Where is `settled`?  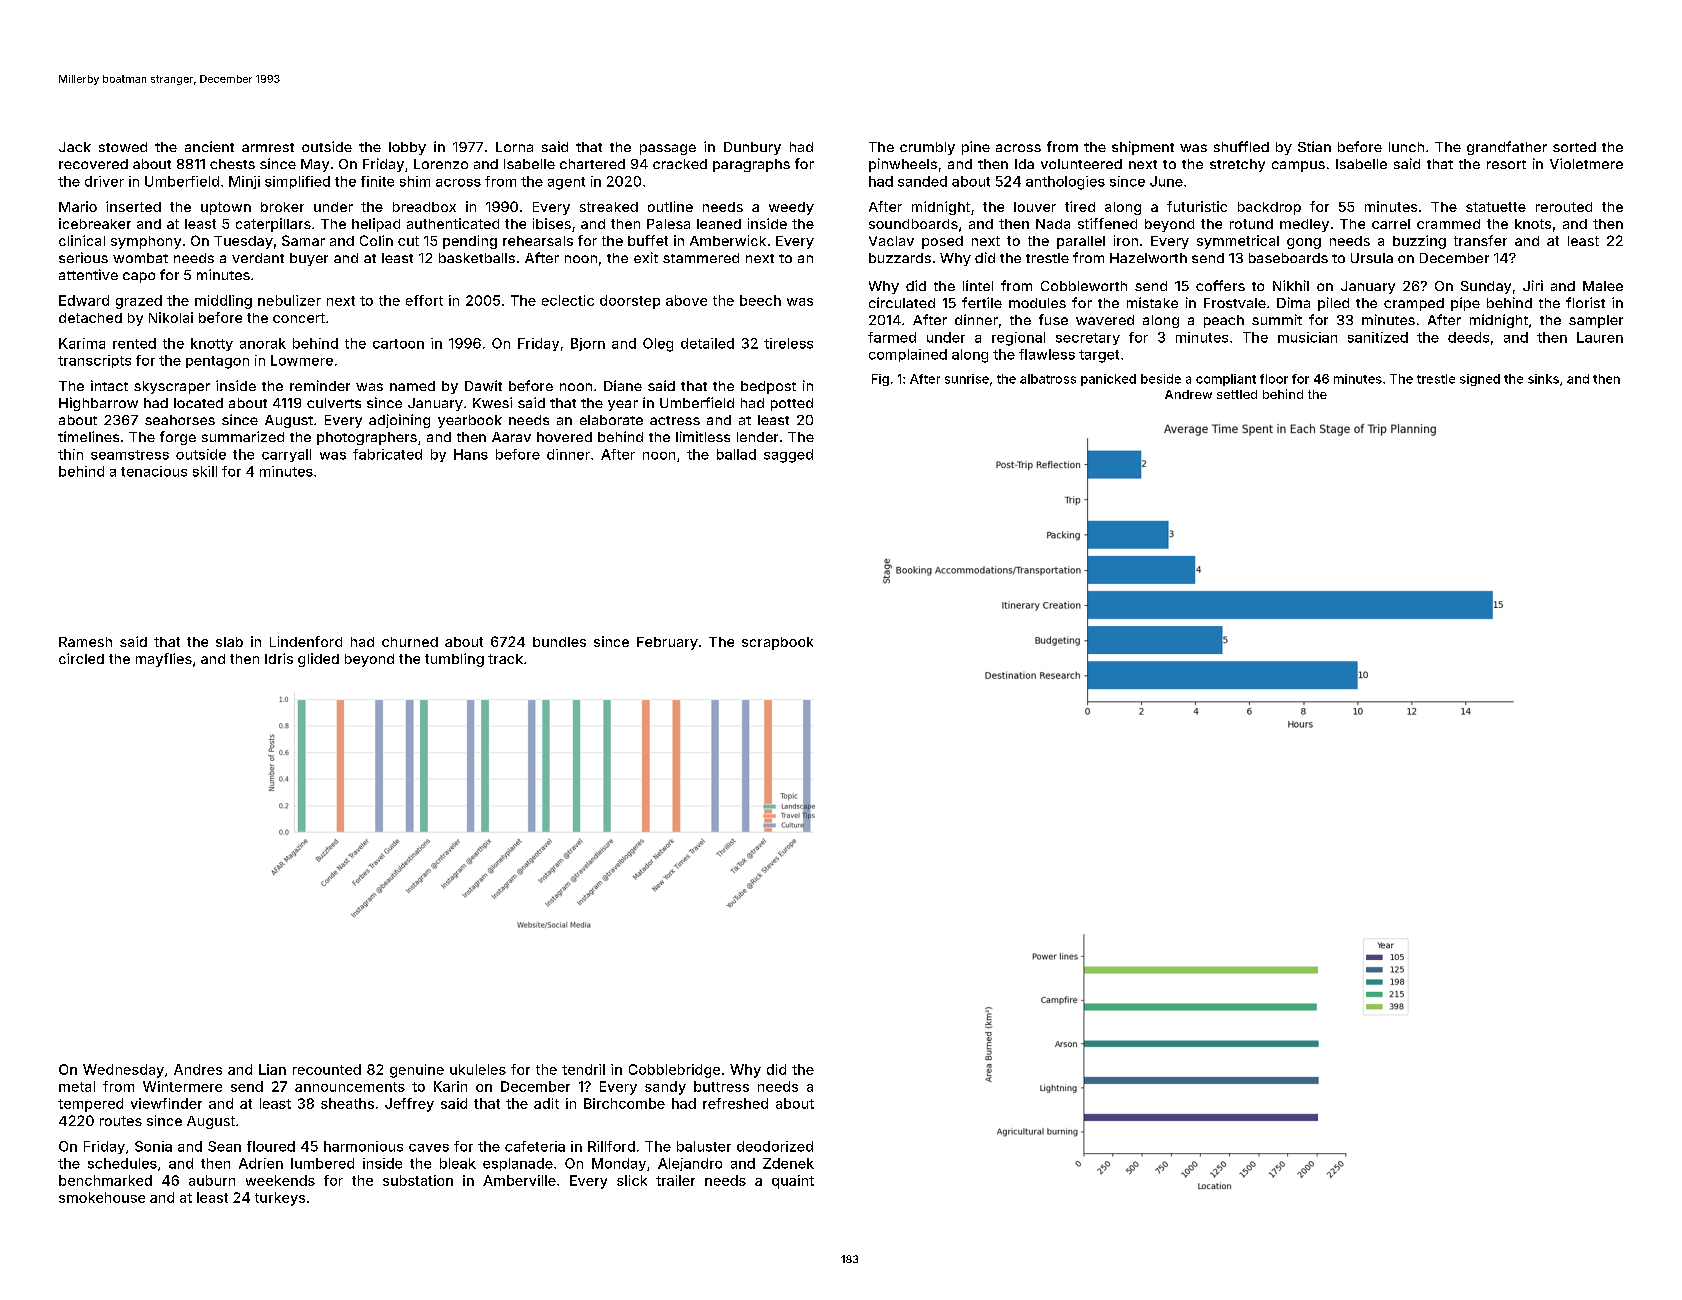 settled is located at coordinates (1237, 394).
